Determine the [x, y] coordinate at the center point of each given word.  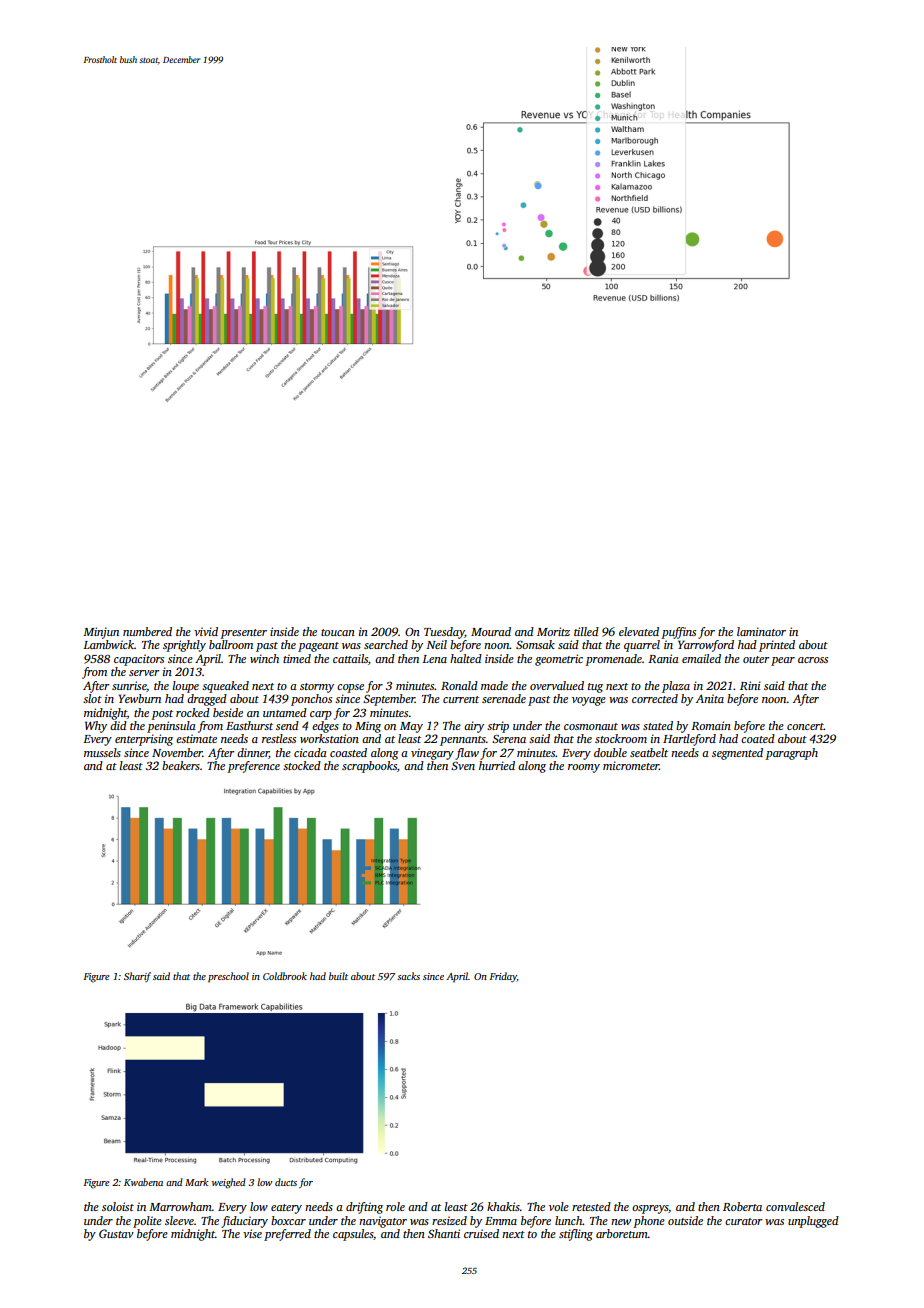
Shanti [444, 1233]
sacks [408, 976]
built [338, 976]
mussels [102, 752]
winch [264, 658]
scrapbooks [369, 767]
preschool [228, 977]
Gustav [116, 1233]
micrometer [631, 765]
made [494, 685]
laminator [761, 631]
